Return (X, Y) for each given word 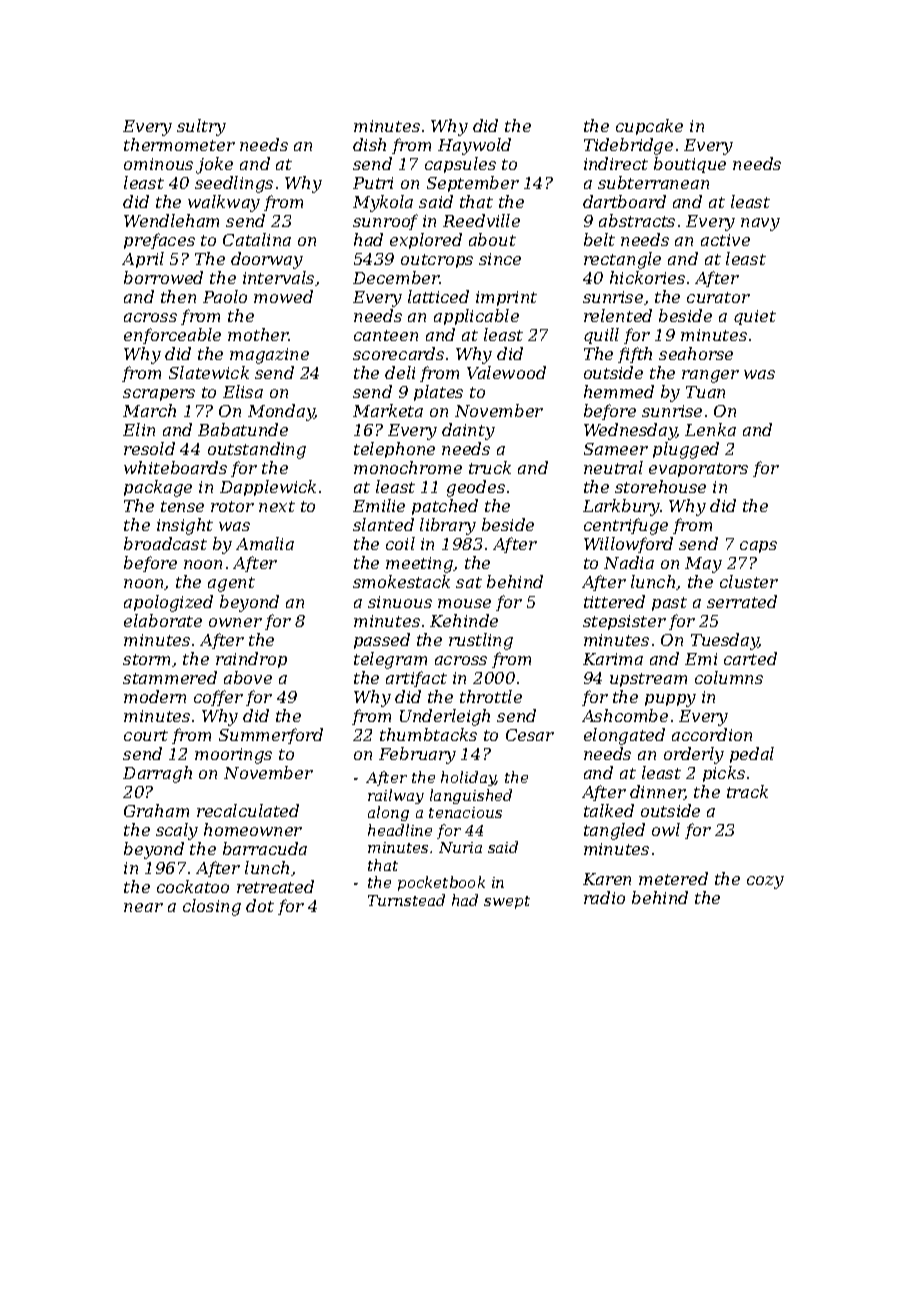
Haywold (474, 146)
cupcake (649, 127)
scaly (177, 831)
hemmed (619, 391)
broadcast (165, 543)
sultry (201, 127)
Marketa (388, 410)
